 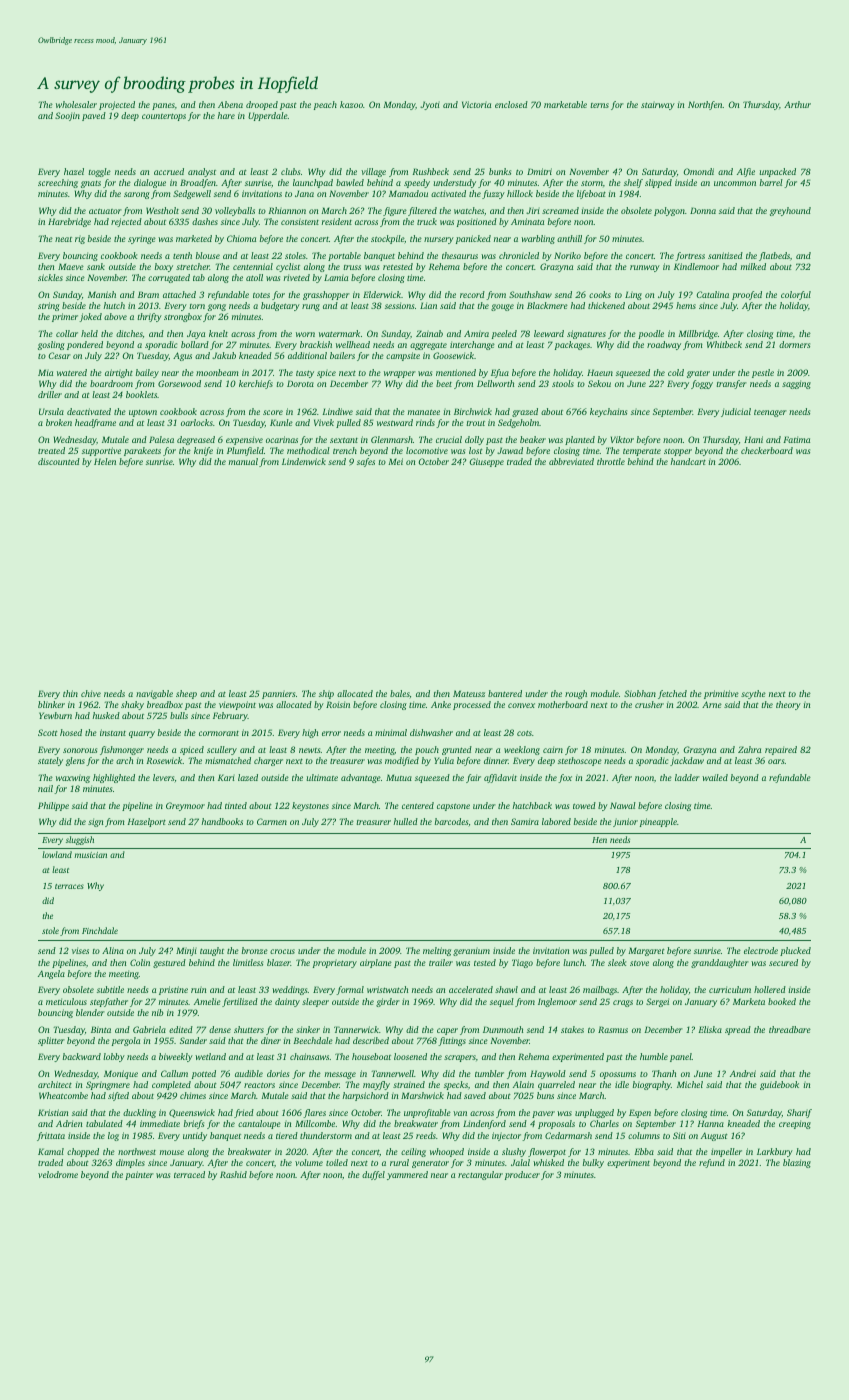 What do you see at coordinates (651, 334) in the document?
I see `poodle` at bounding box center [651, 334].
